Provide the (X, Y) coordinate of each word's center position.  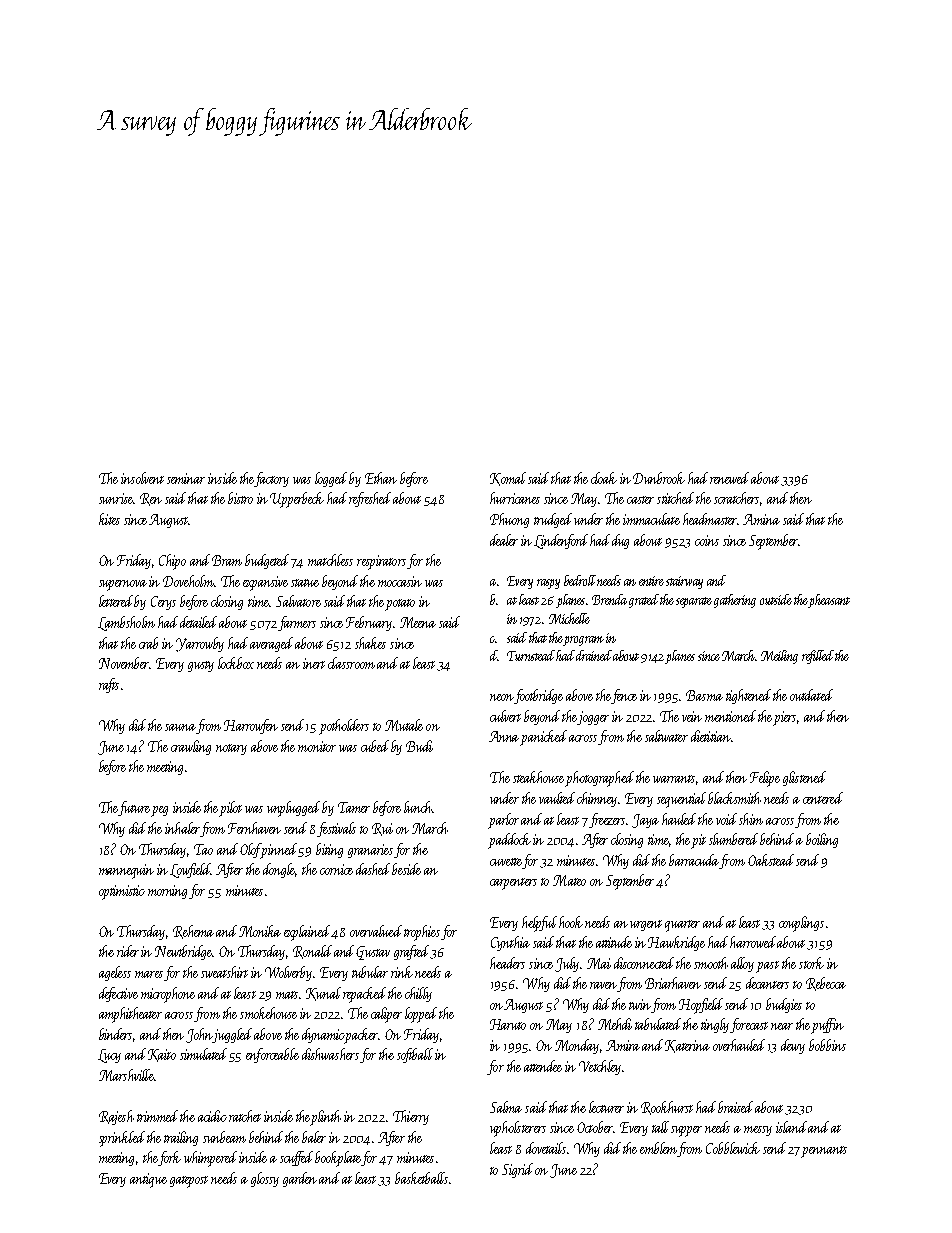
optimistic (122, 892)
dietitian (711, 736)
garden (300, 1179)
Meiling (779, 657)
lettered (117, 601)
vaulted (557, 798)
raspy (548, 584)
